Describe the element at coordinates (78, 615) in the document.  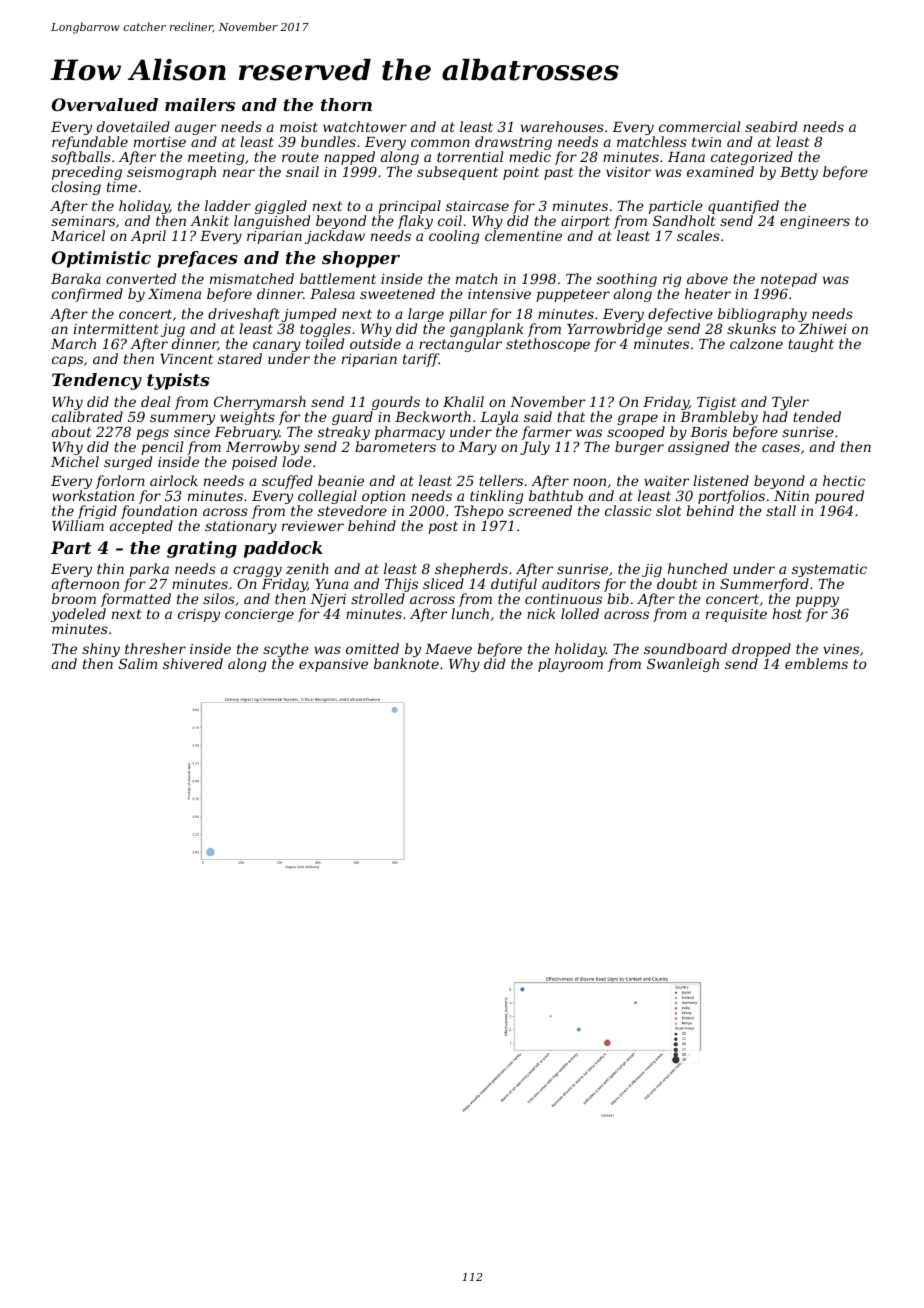
I see `yodeled` at that location.
